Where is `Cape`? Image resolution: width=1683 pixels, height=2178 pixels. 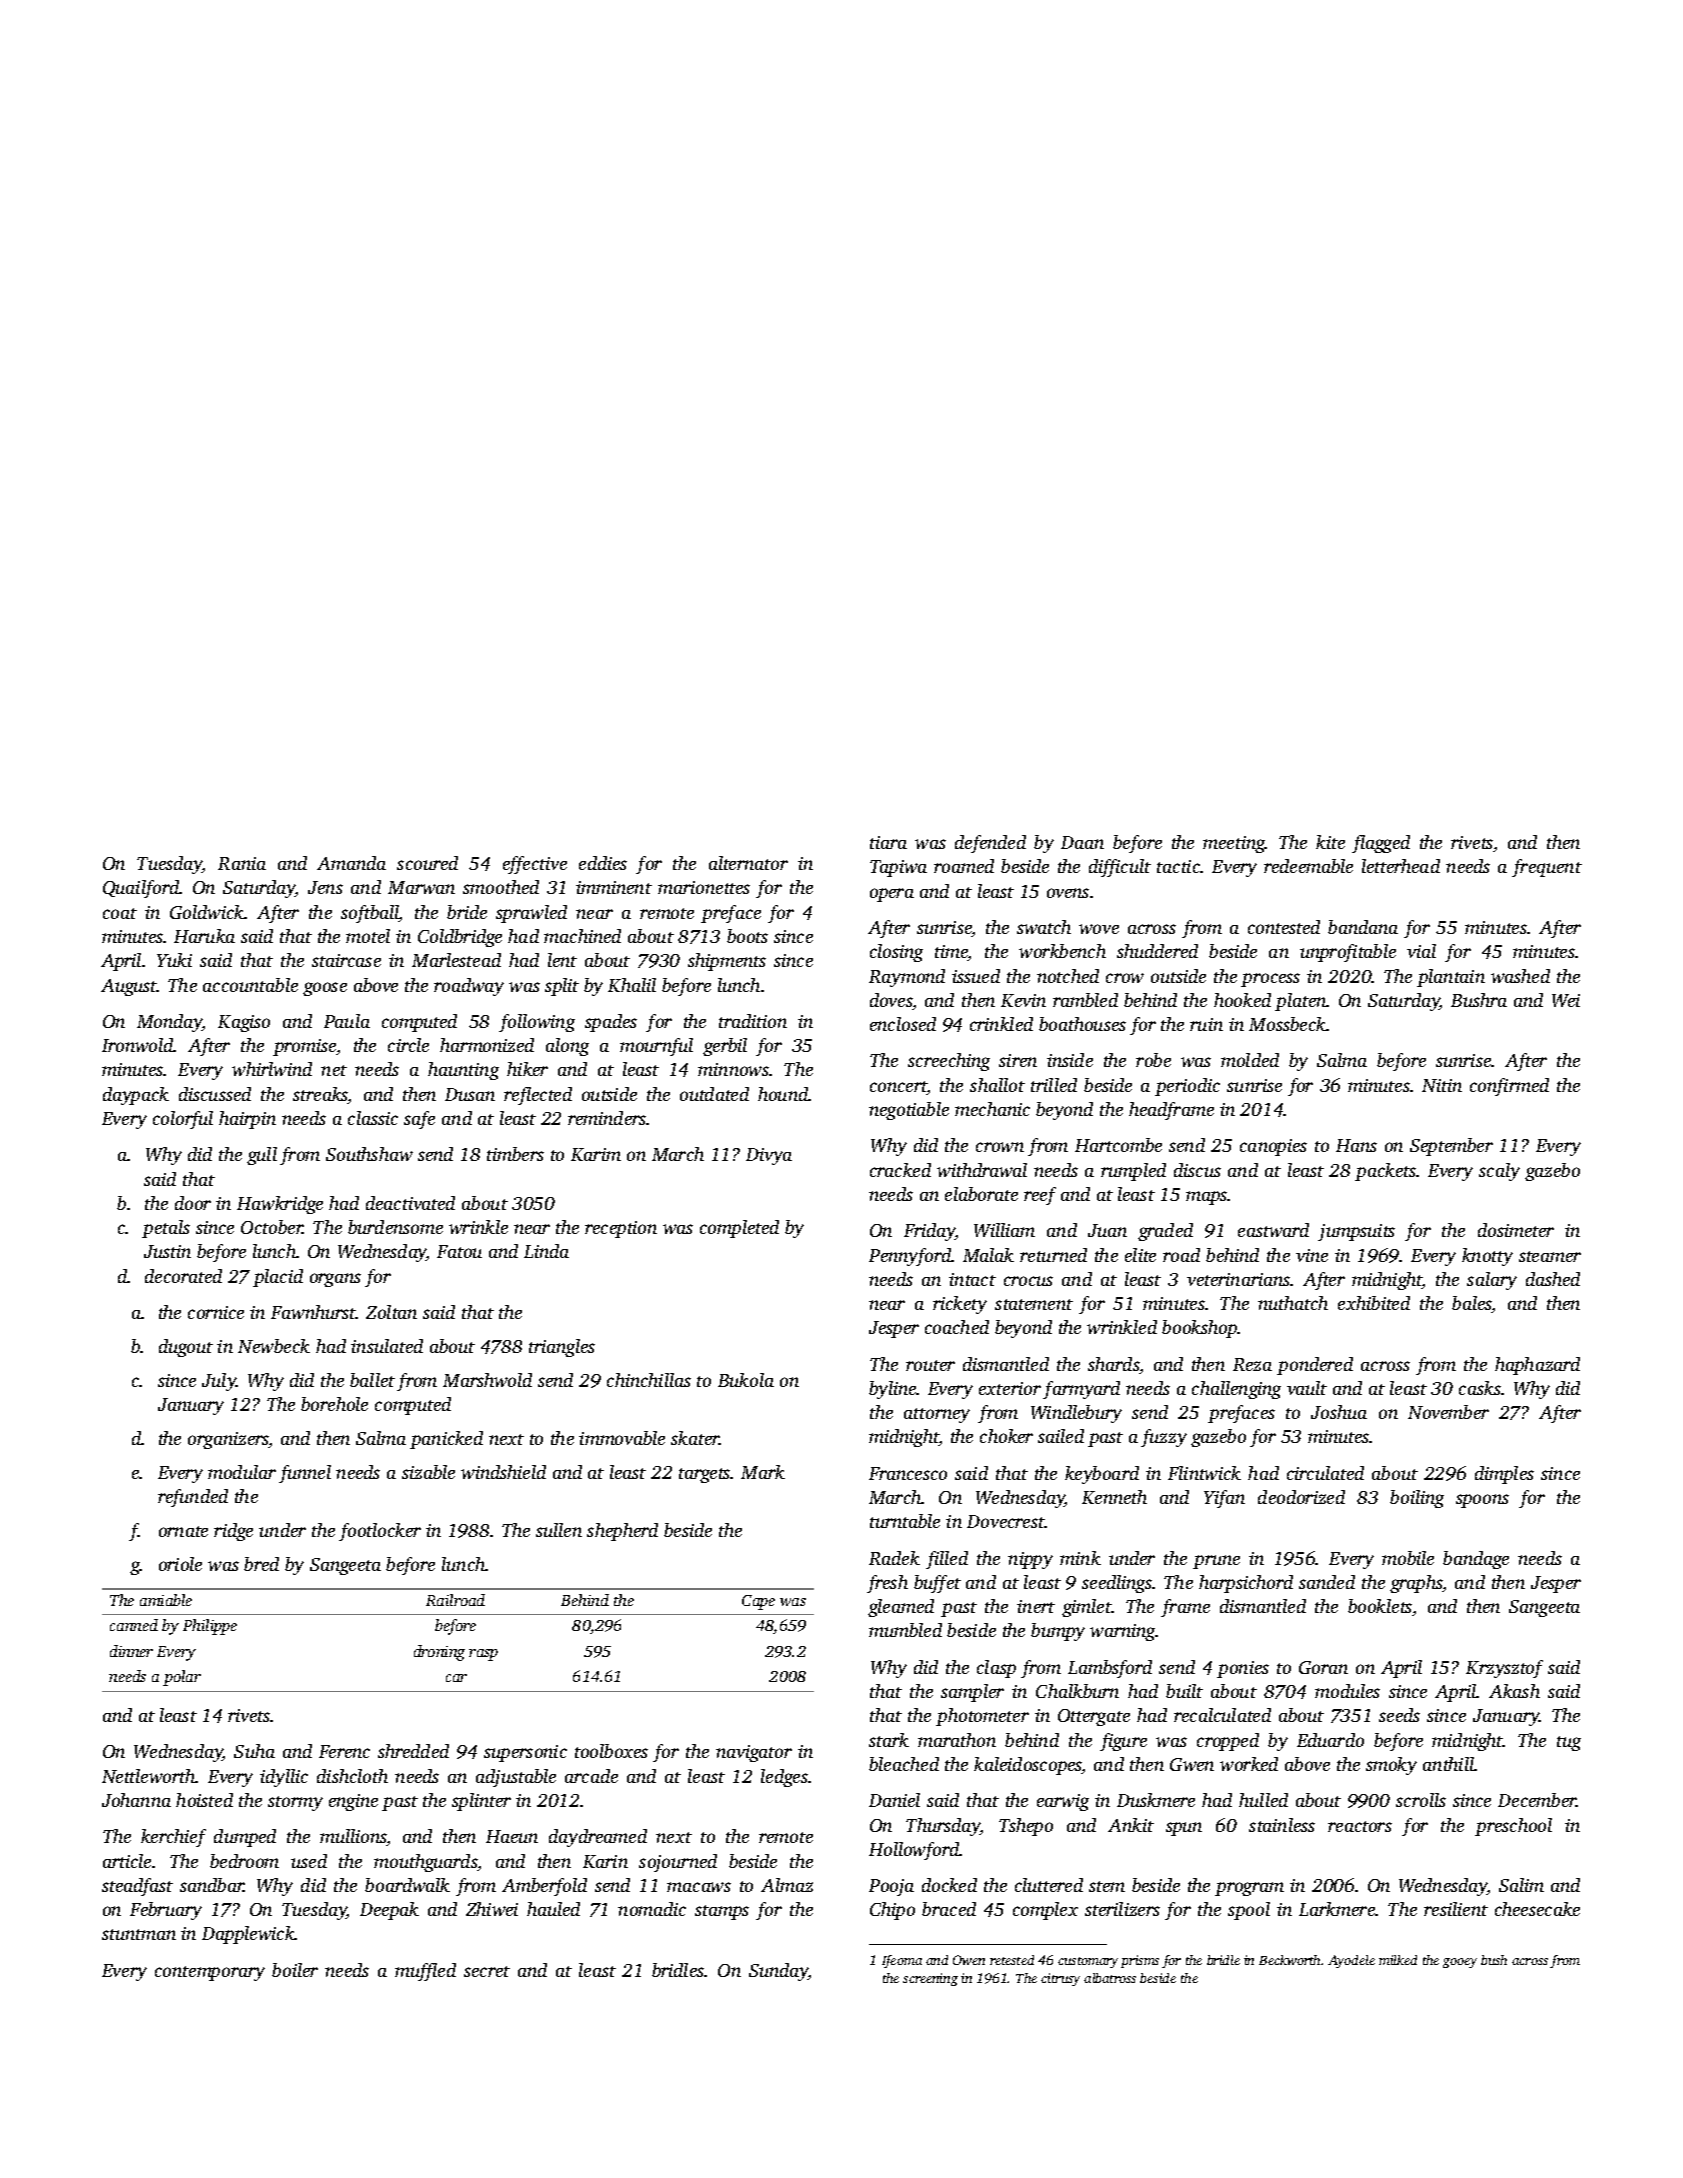
Cape is located at coordinates (758, 1602).
